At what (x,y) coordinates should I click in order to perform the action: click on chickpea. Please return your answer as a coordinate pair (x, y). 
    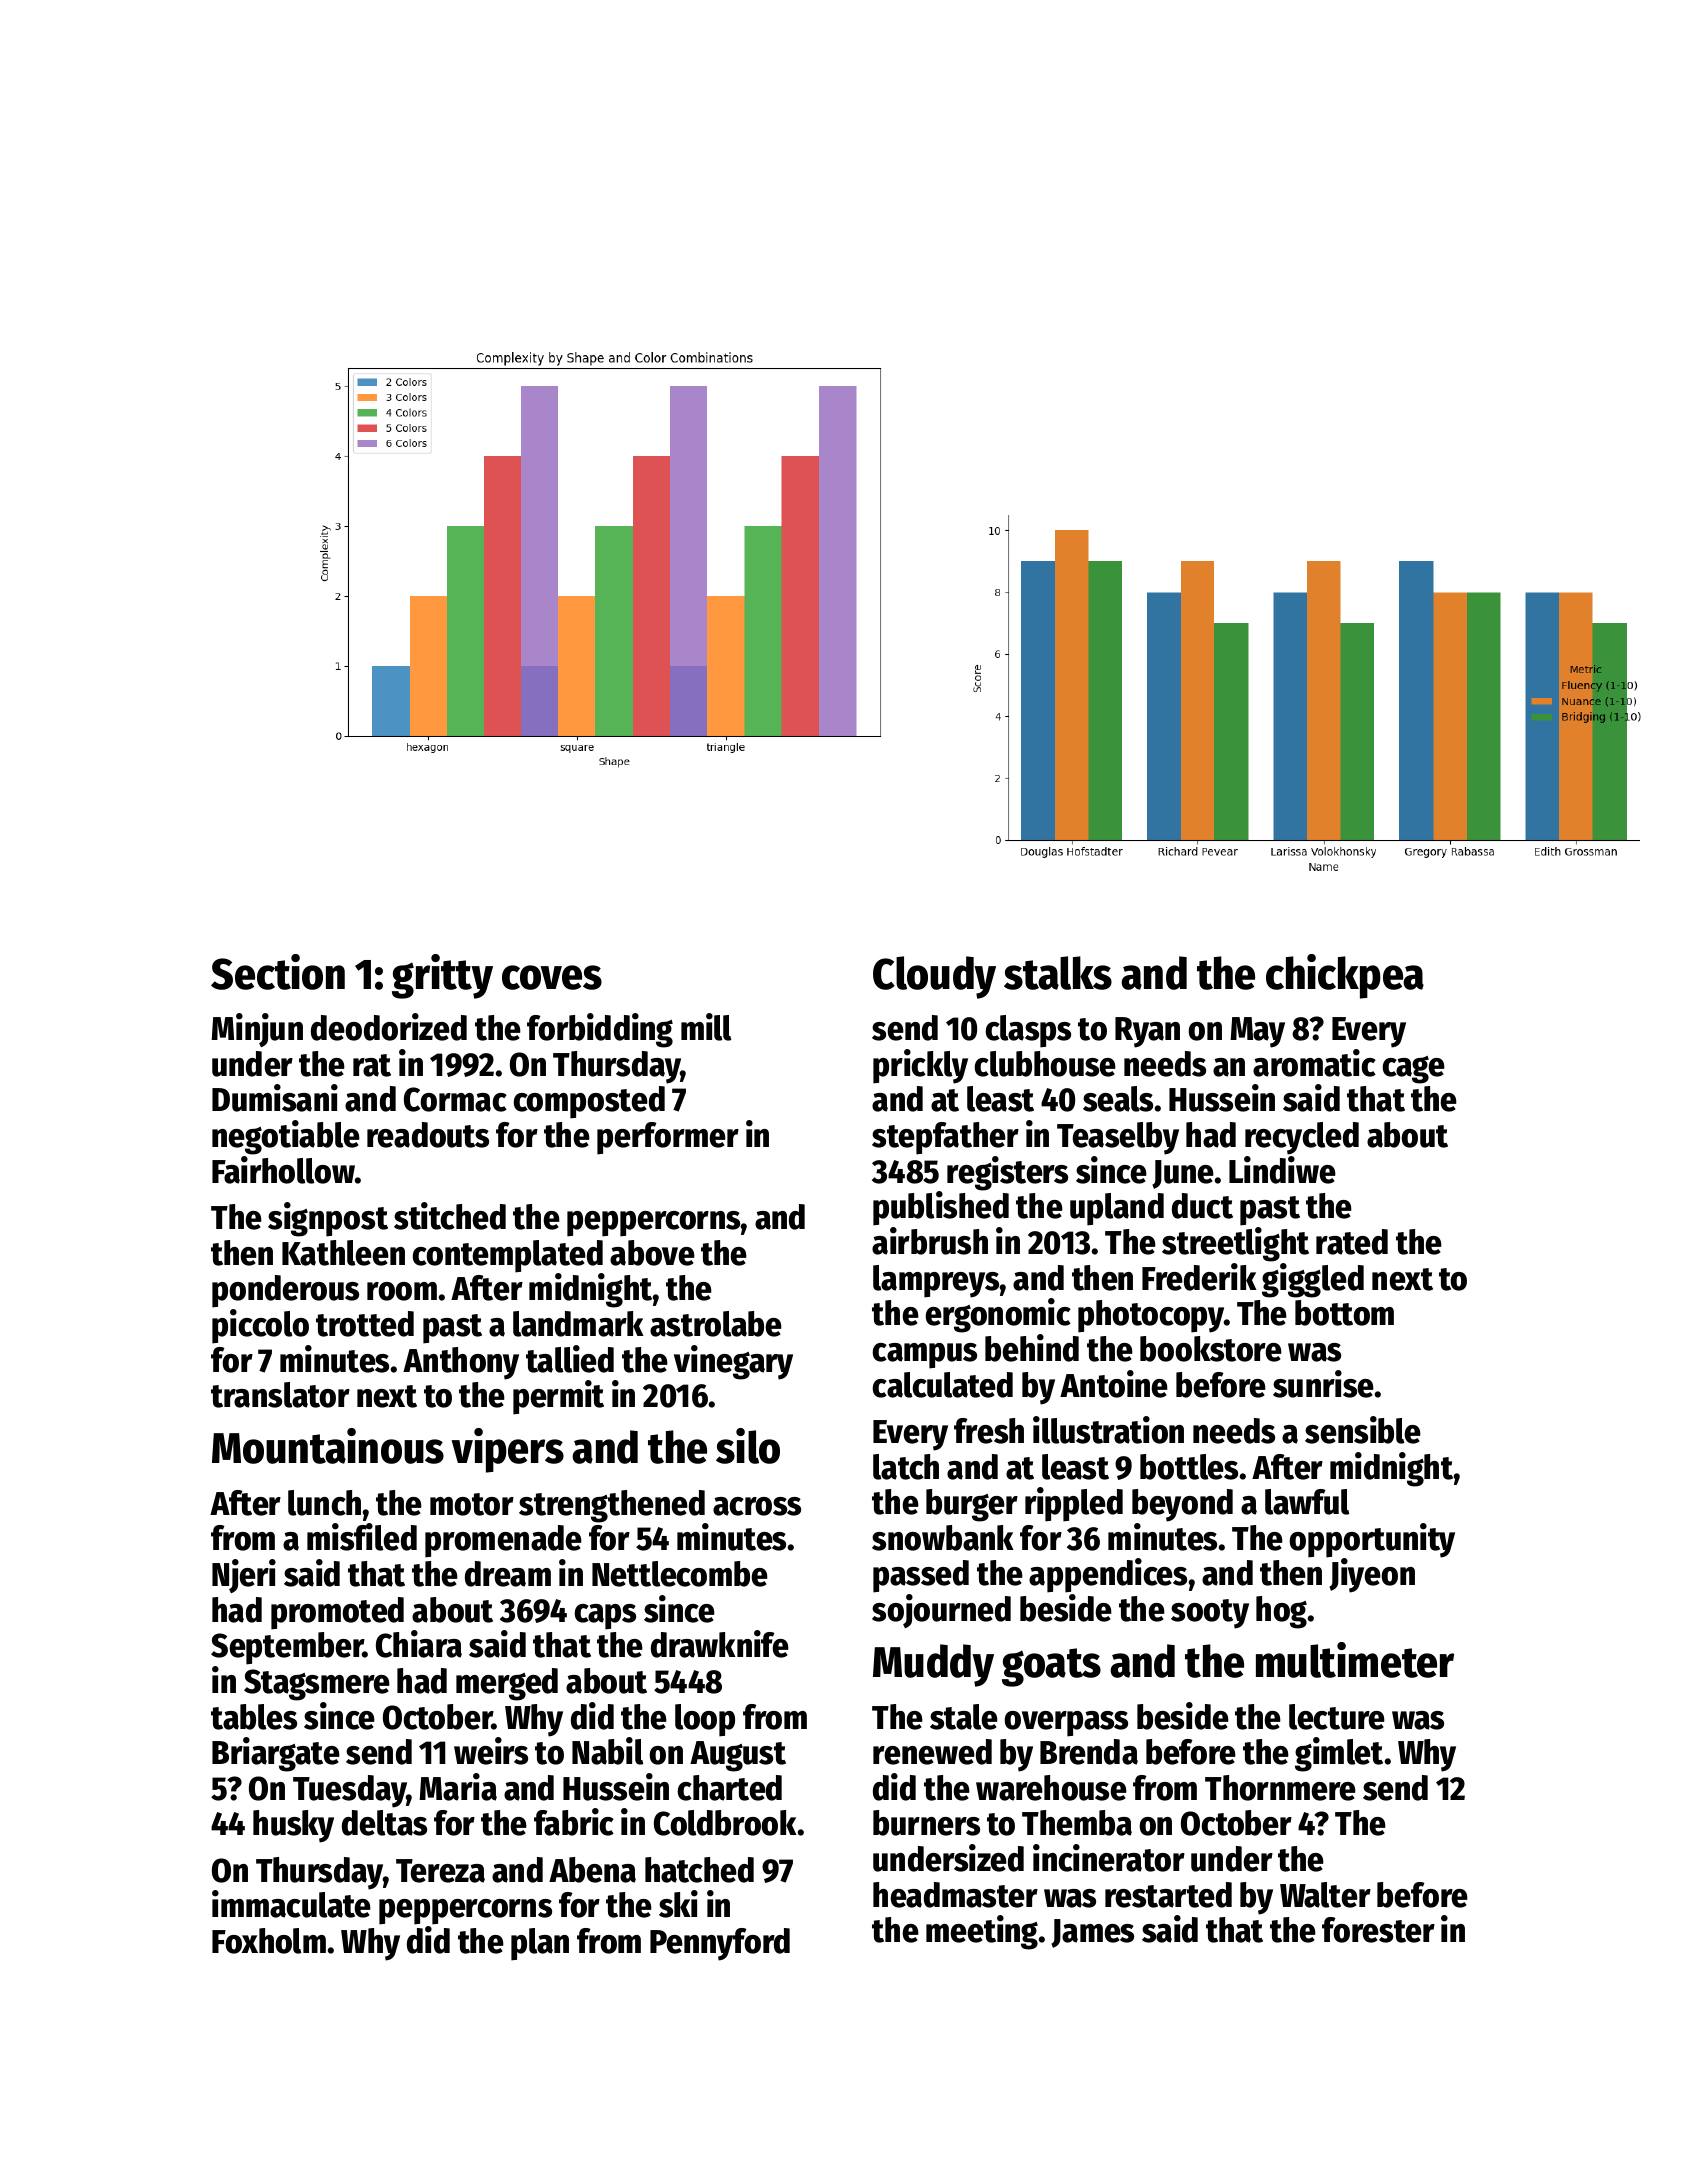
    Looking at the image, I should click on (1345, 976).
